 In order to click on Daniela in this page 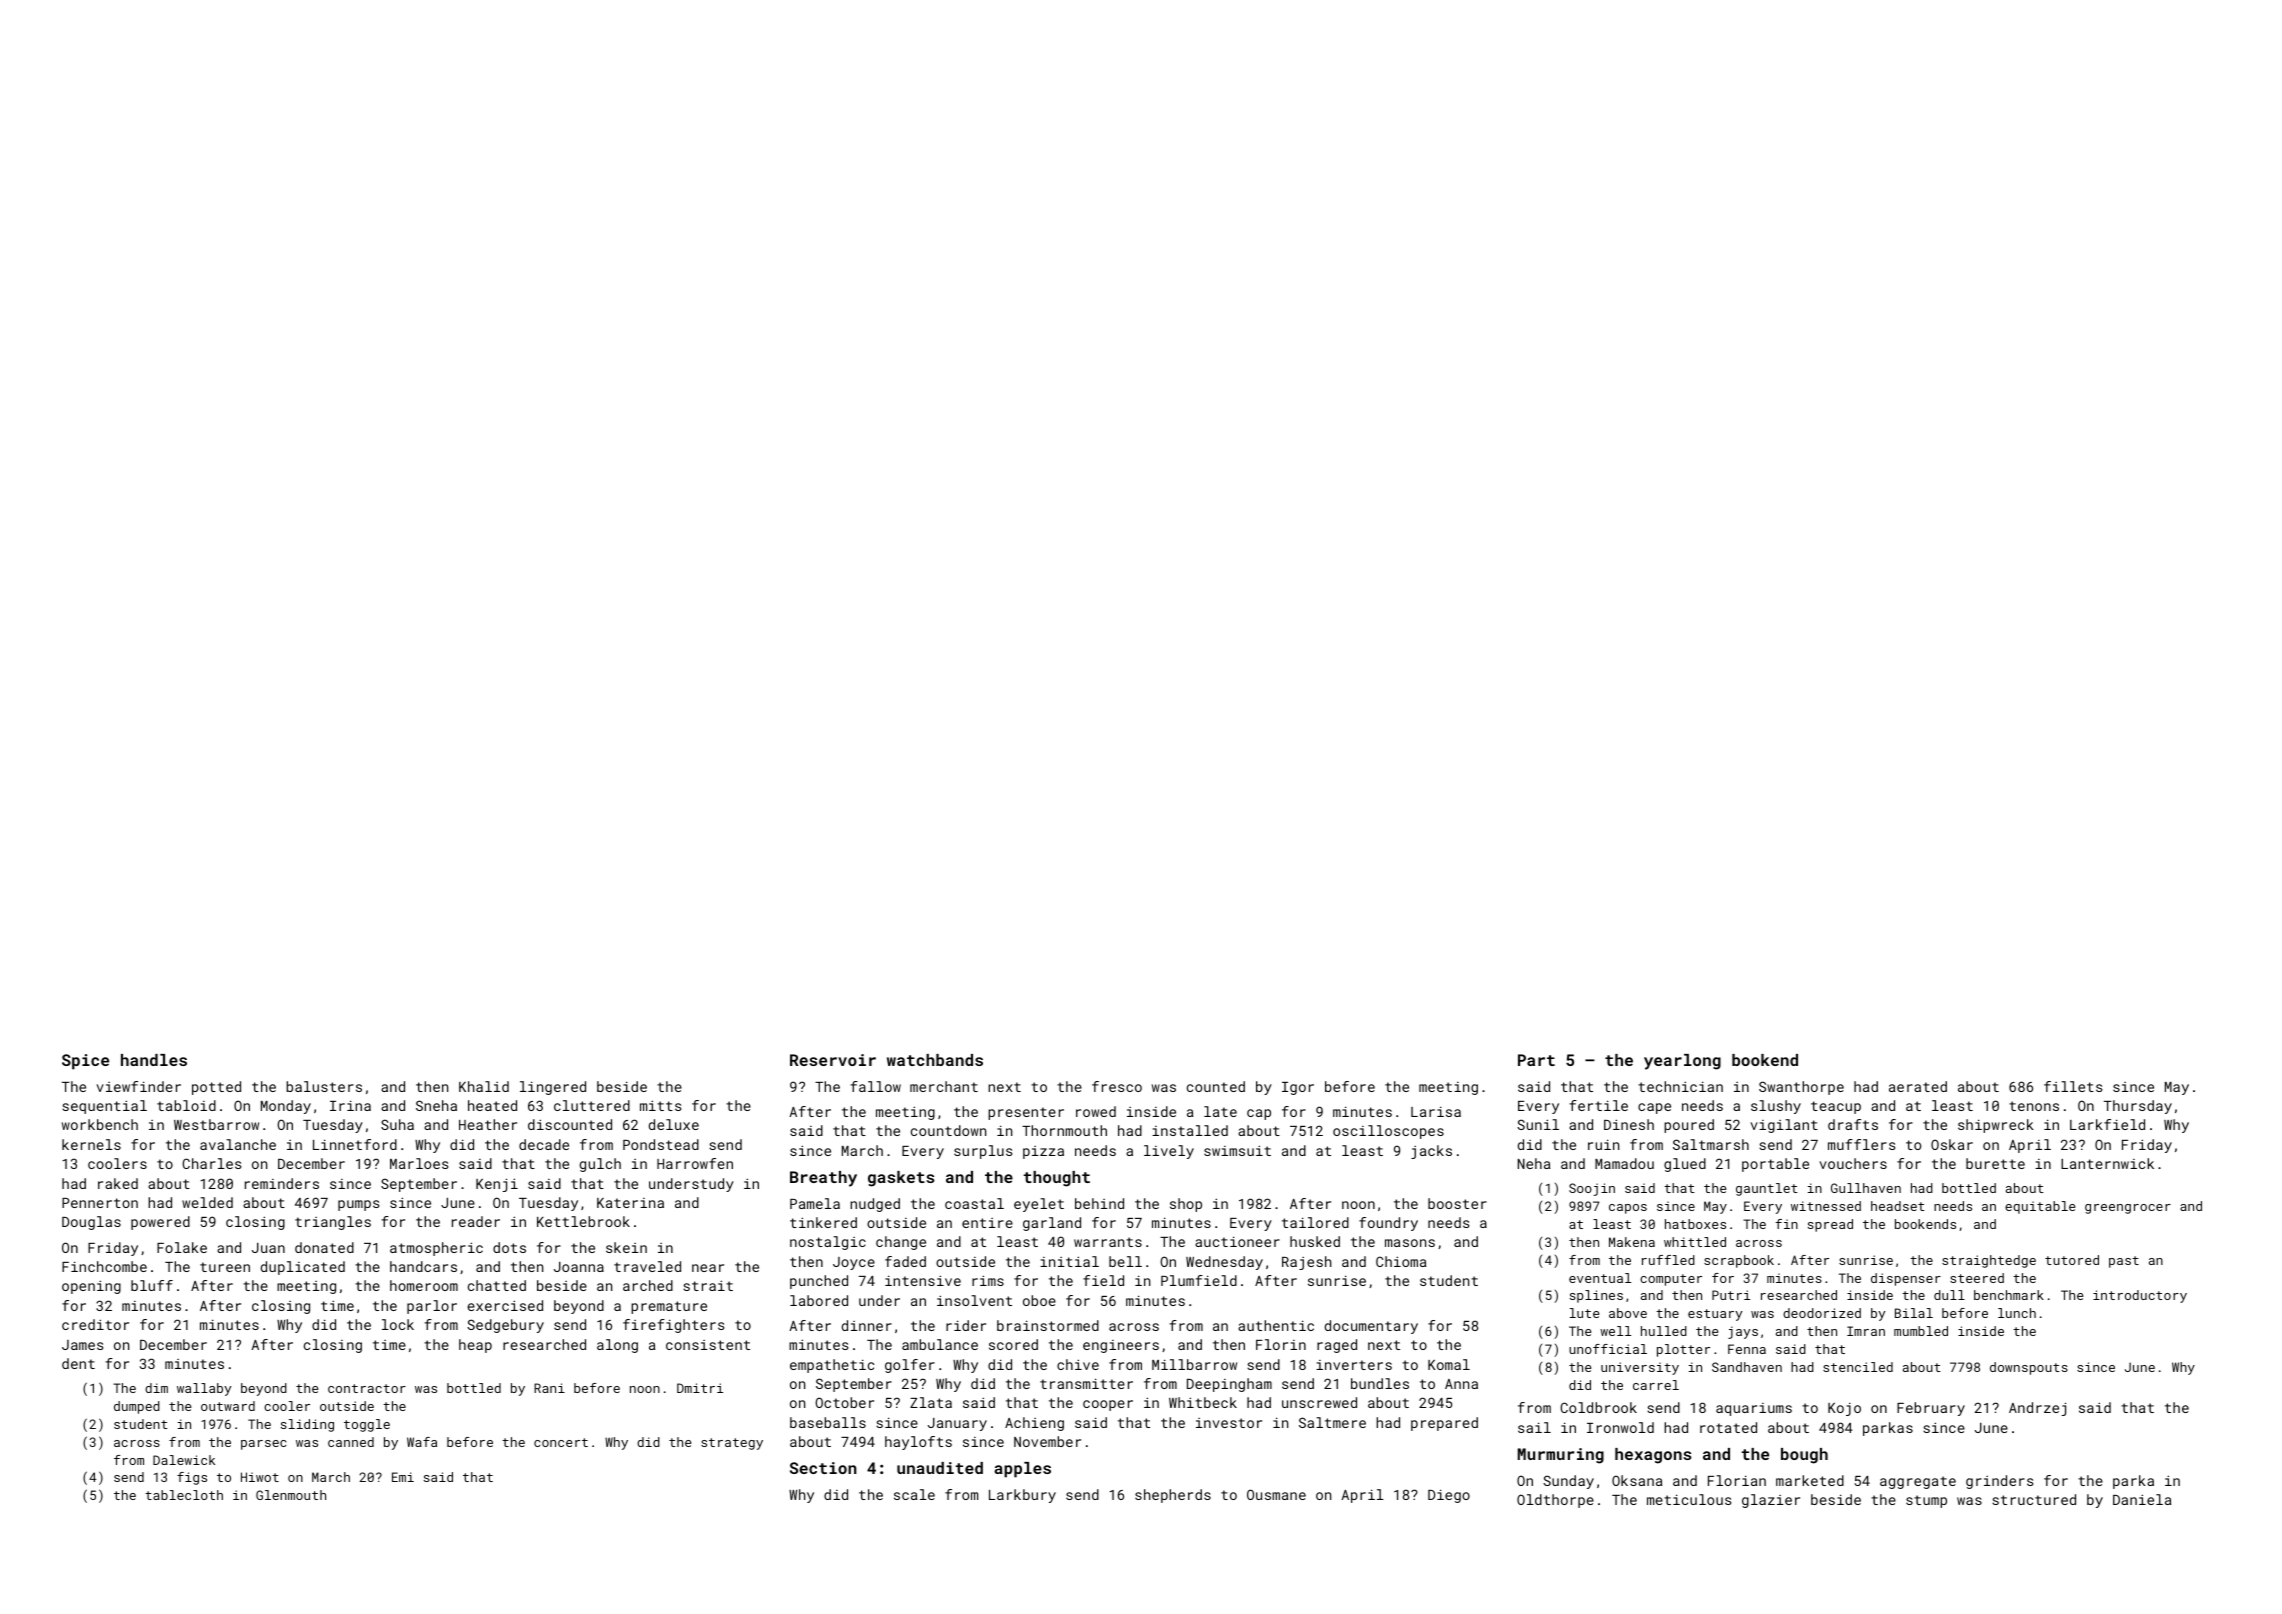, I will do `click(2142, 1499)`.
